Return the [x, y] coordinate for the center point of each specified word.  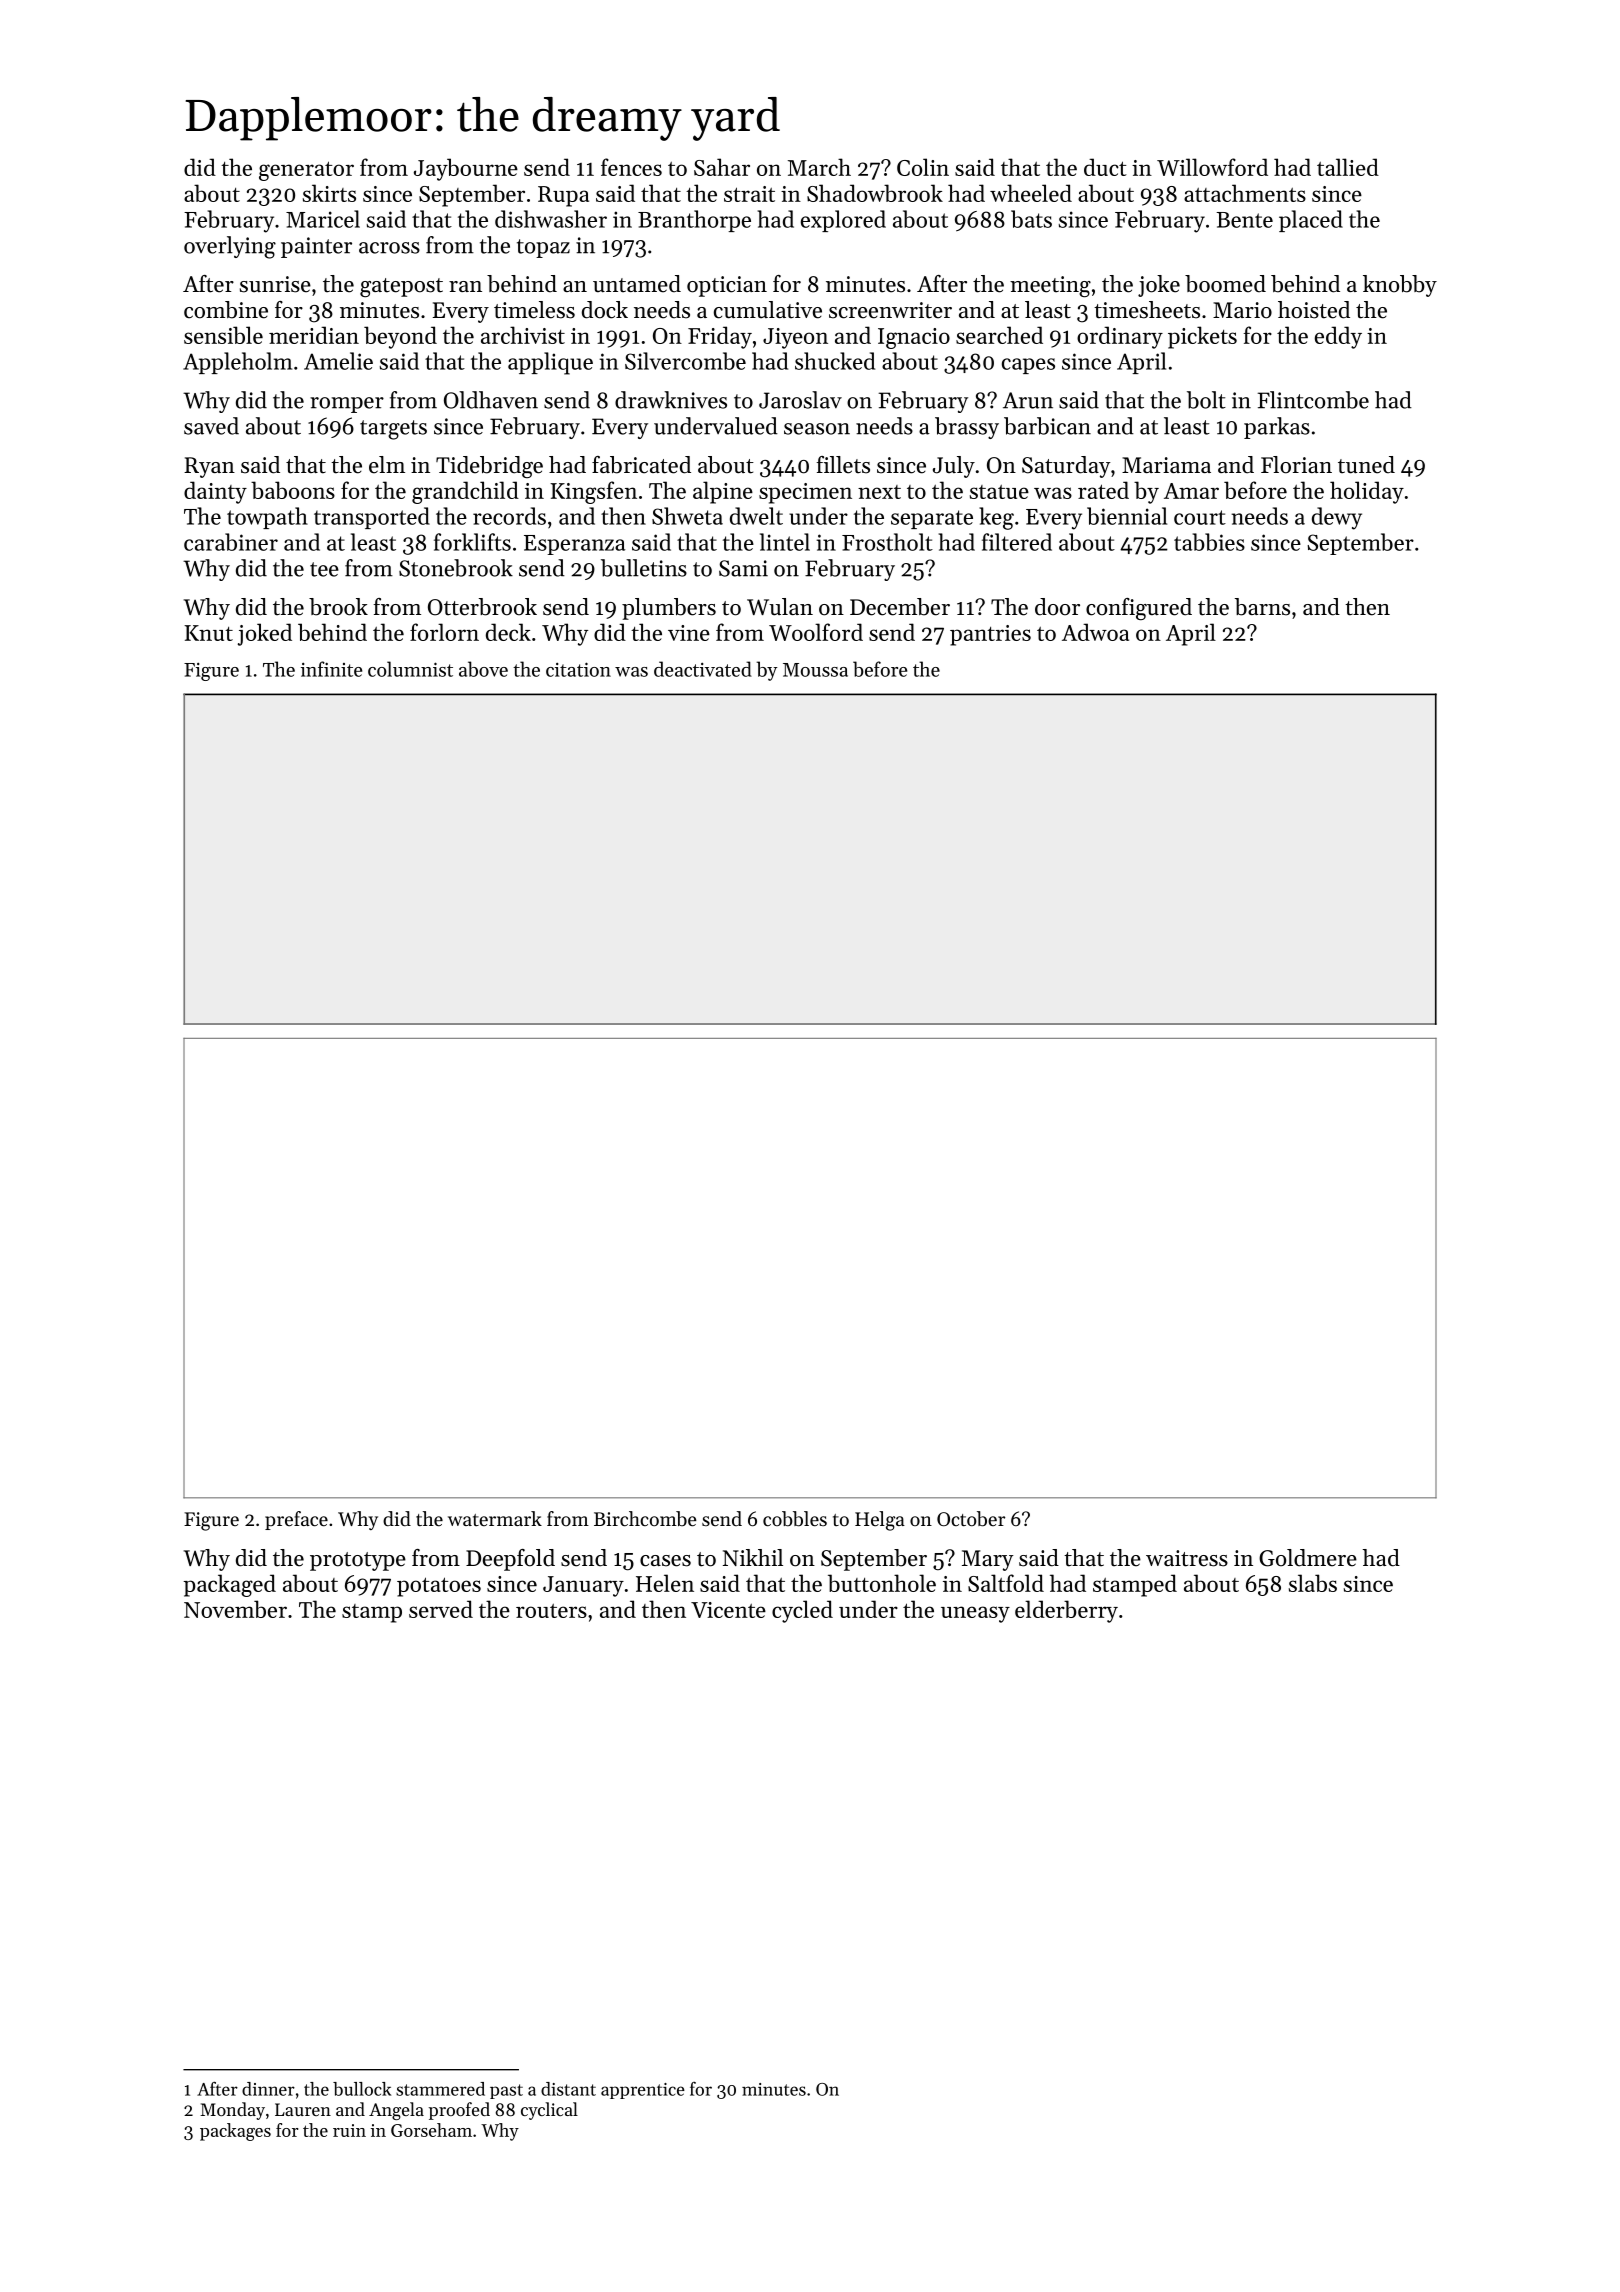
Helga [880, 1521]
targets [393, 430]
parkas [1277, 428]
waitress [1187, 1558]
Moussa [815, 670]
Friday [720, 337]
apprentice [643, 2091]
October [971, 1519]
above [483, 669]
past [506, 2091]
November [235, 1609]
